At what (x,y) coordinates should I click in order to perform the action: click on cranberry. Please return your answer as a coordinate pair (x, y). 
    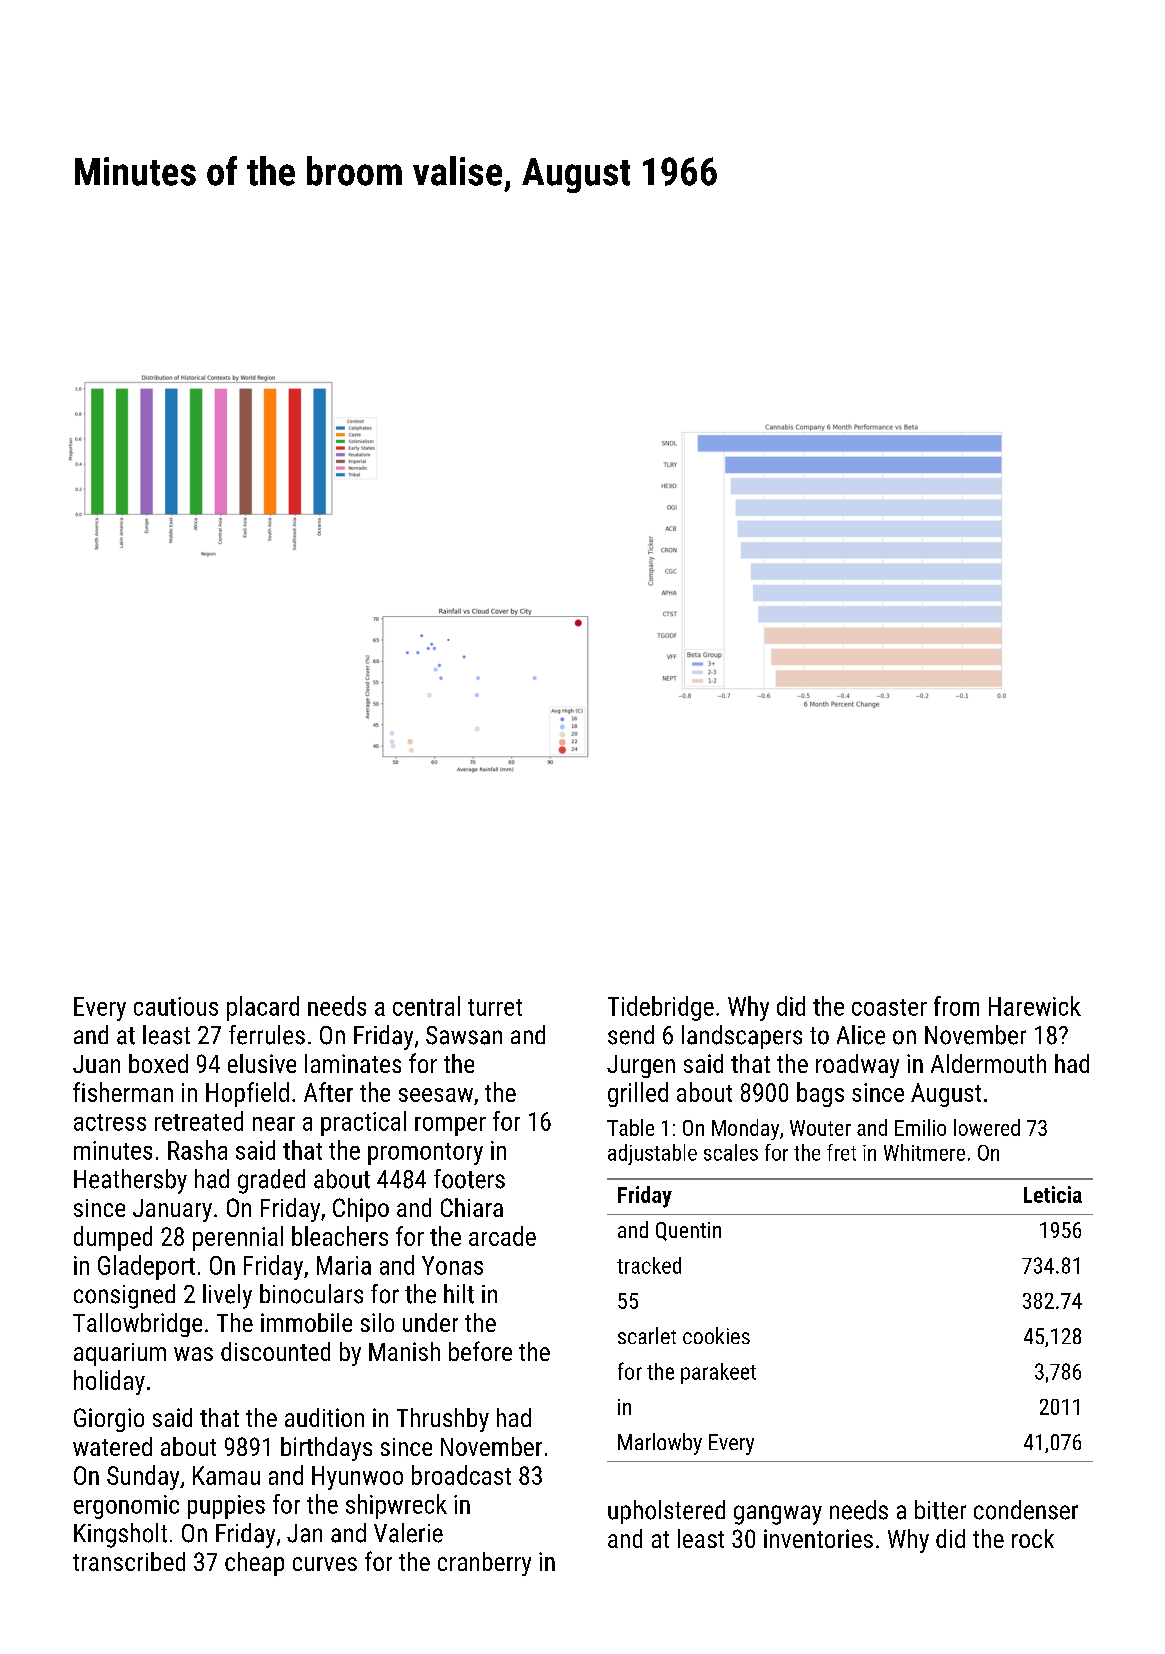
    Looking at the image, I should click on (484, 1564).
